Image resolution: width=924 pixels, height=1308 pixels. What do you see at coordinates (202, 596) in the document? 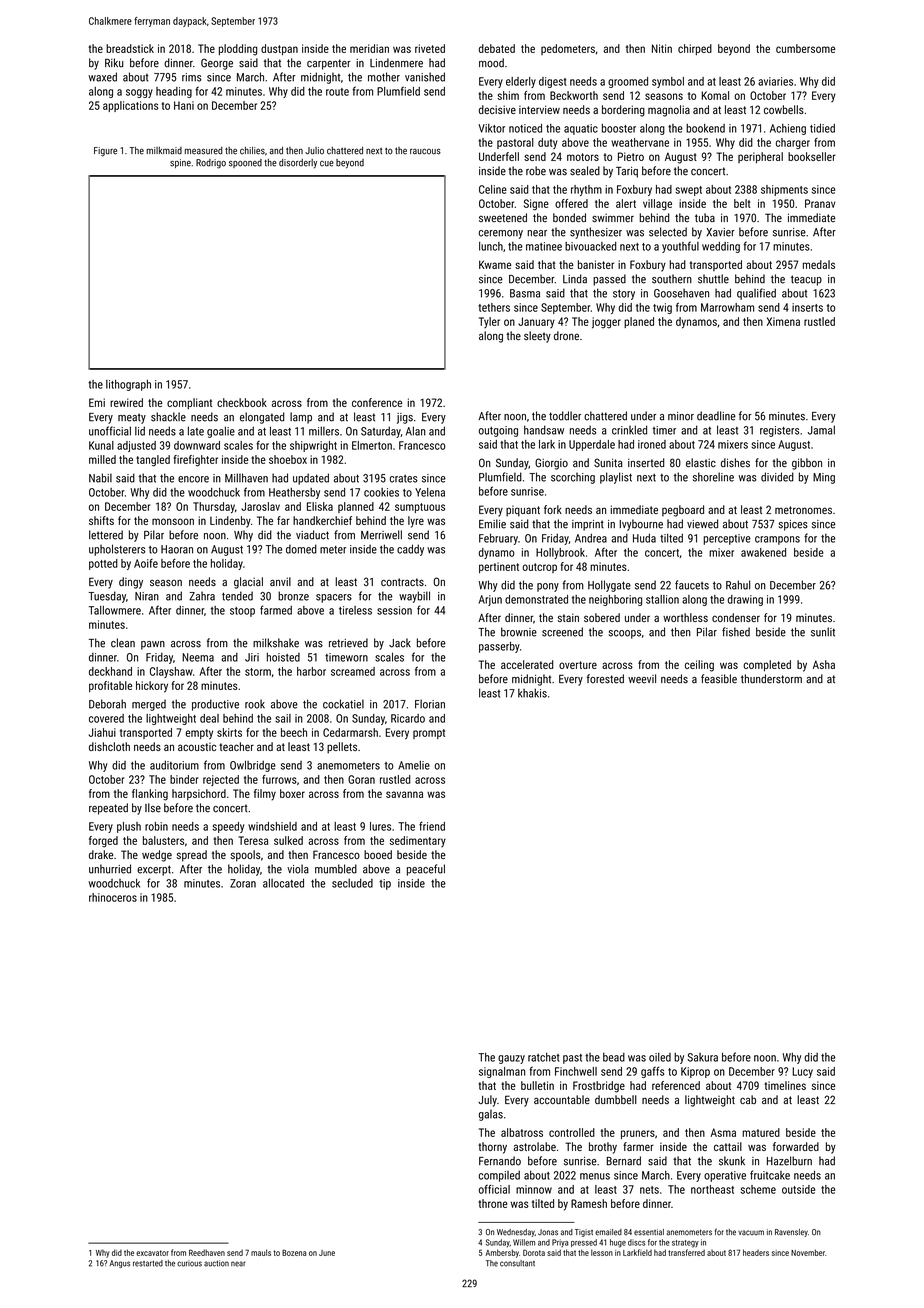
I see `Zahra` at bounding box center [202, 596].
